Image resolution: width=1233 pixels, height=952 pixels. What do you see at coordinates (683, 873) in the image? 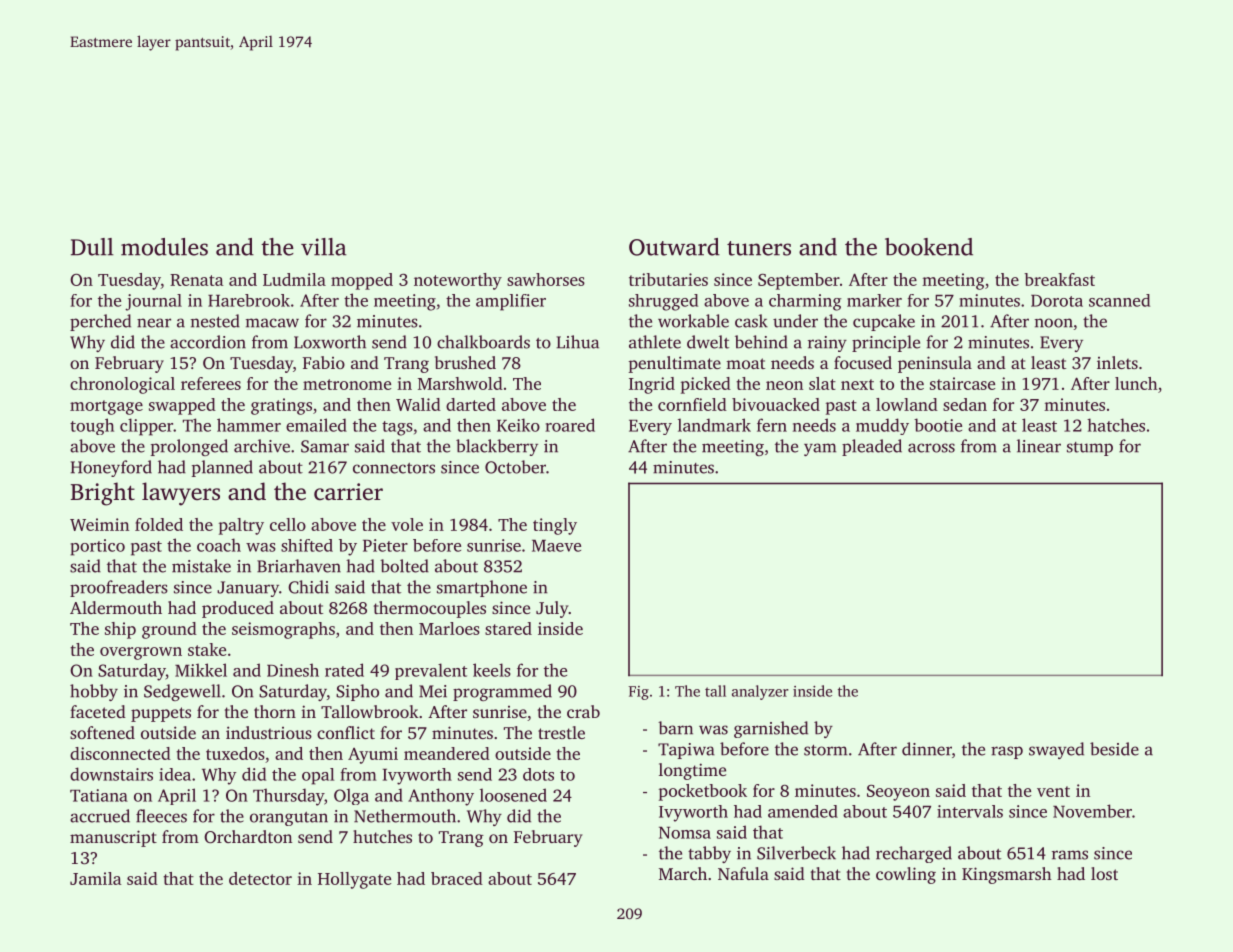
I see `March` at bounding box center [683, 873].
